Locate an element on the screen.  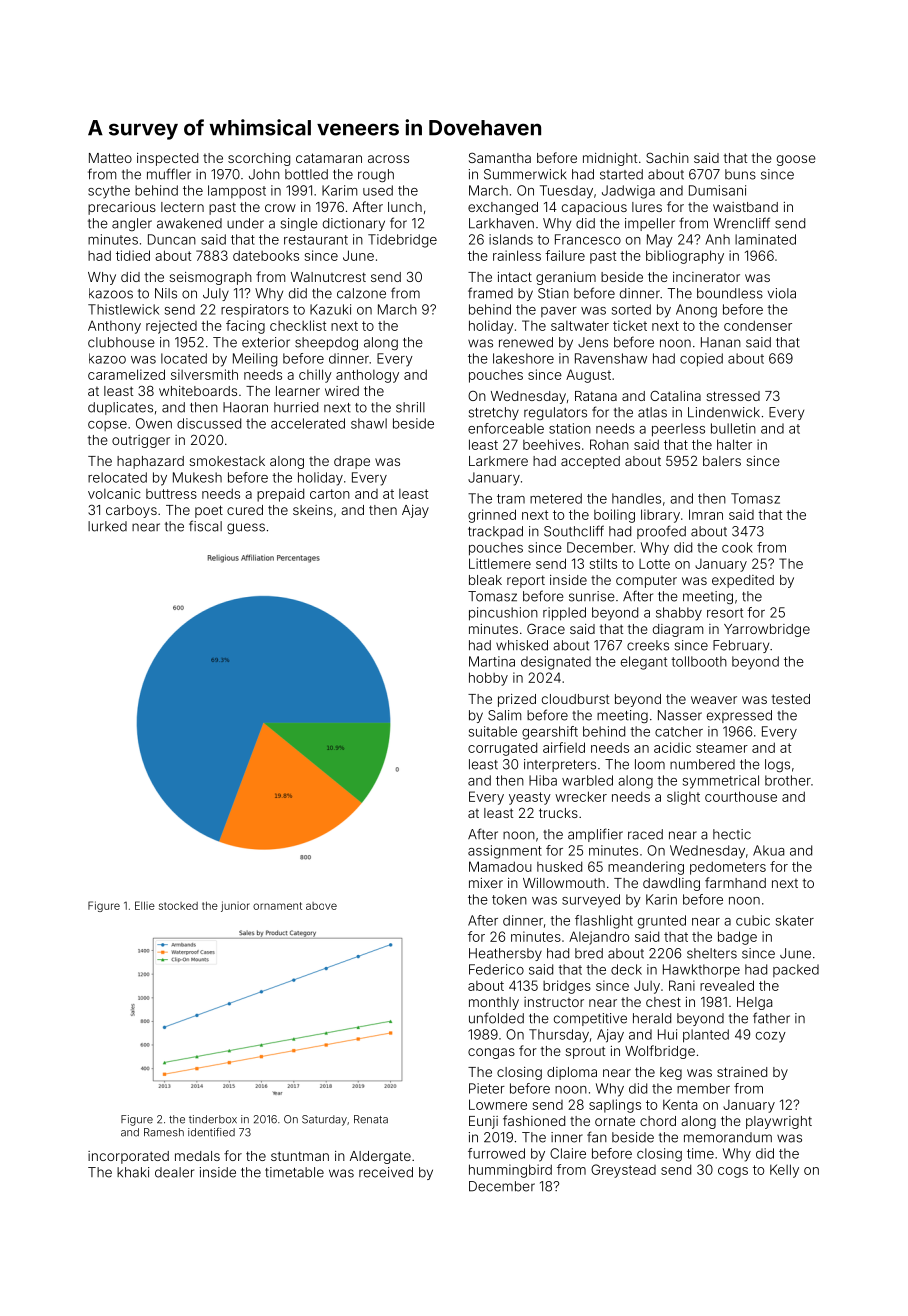
guess is located at coordinates (246, 528).
